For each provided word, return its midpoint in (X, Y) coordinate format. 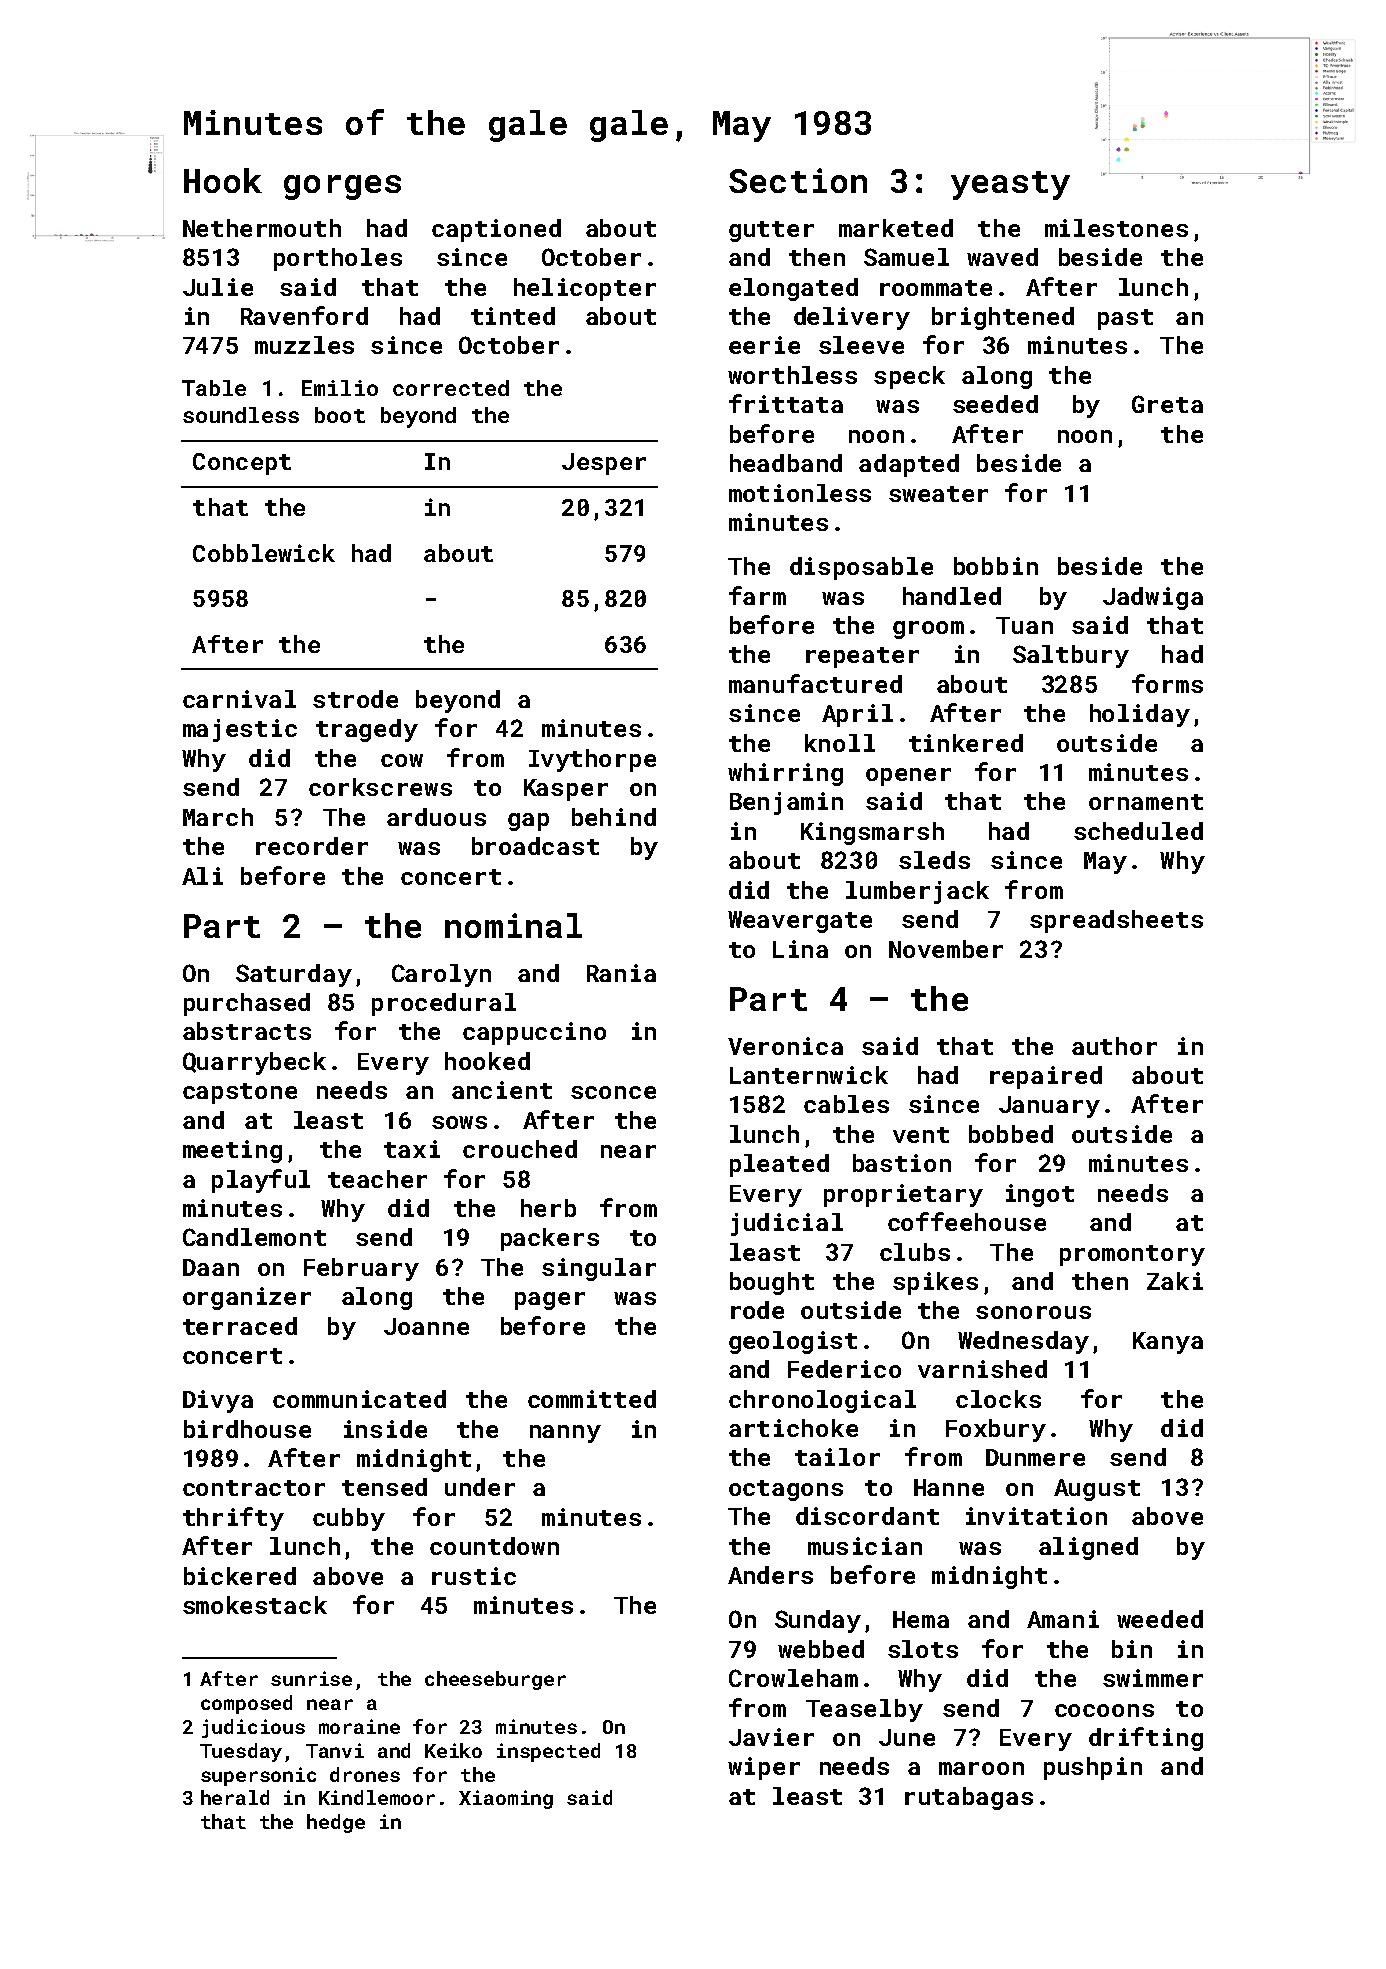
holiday (1140, 715)
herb (548, 1208)
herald (235, 1797)
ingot (1040, 1195)
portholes (338, 259)
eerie (764, 345)
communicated (359, 1399)
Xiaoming (506, 1799)
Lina (800, 949)
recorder (312, 846)
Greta (1167, 404)
